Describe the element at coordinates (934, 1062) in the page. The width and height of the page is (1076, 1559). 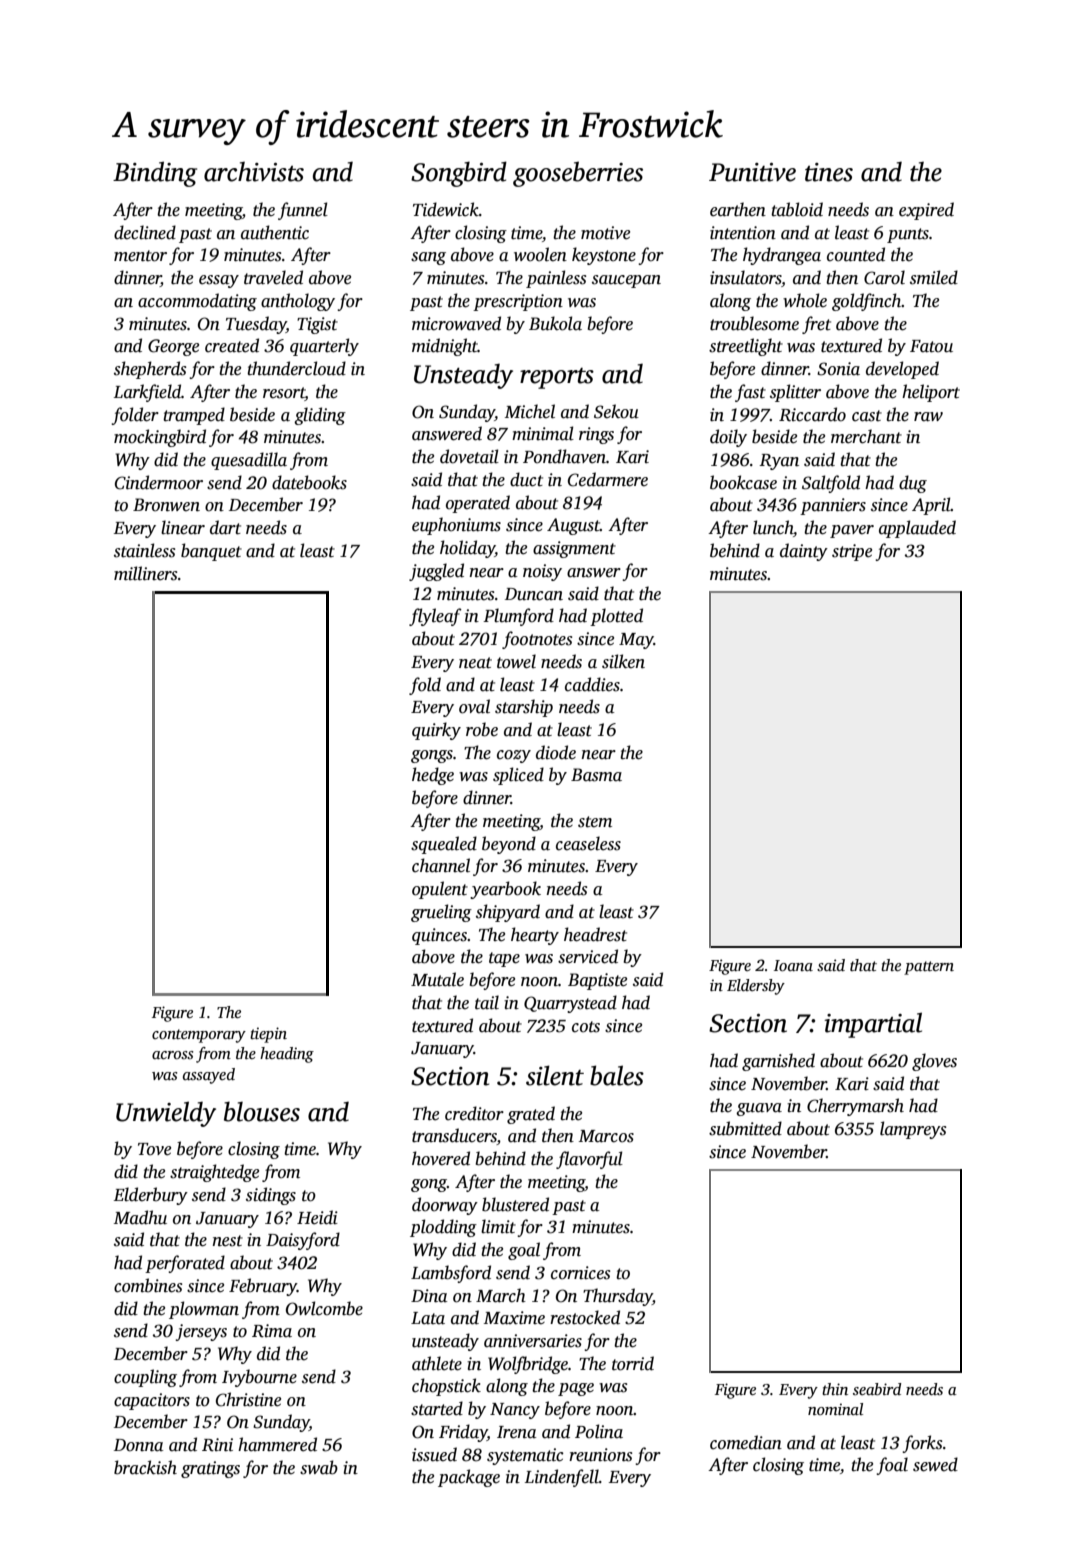
I see `gloves` at that location.
